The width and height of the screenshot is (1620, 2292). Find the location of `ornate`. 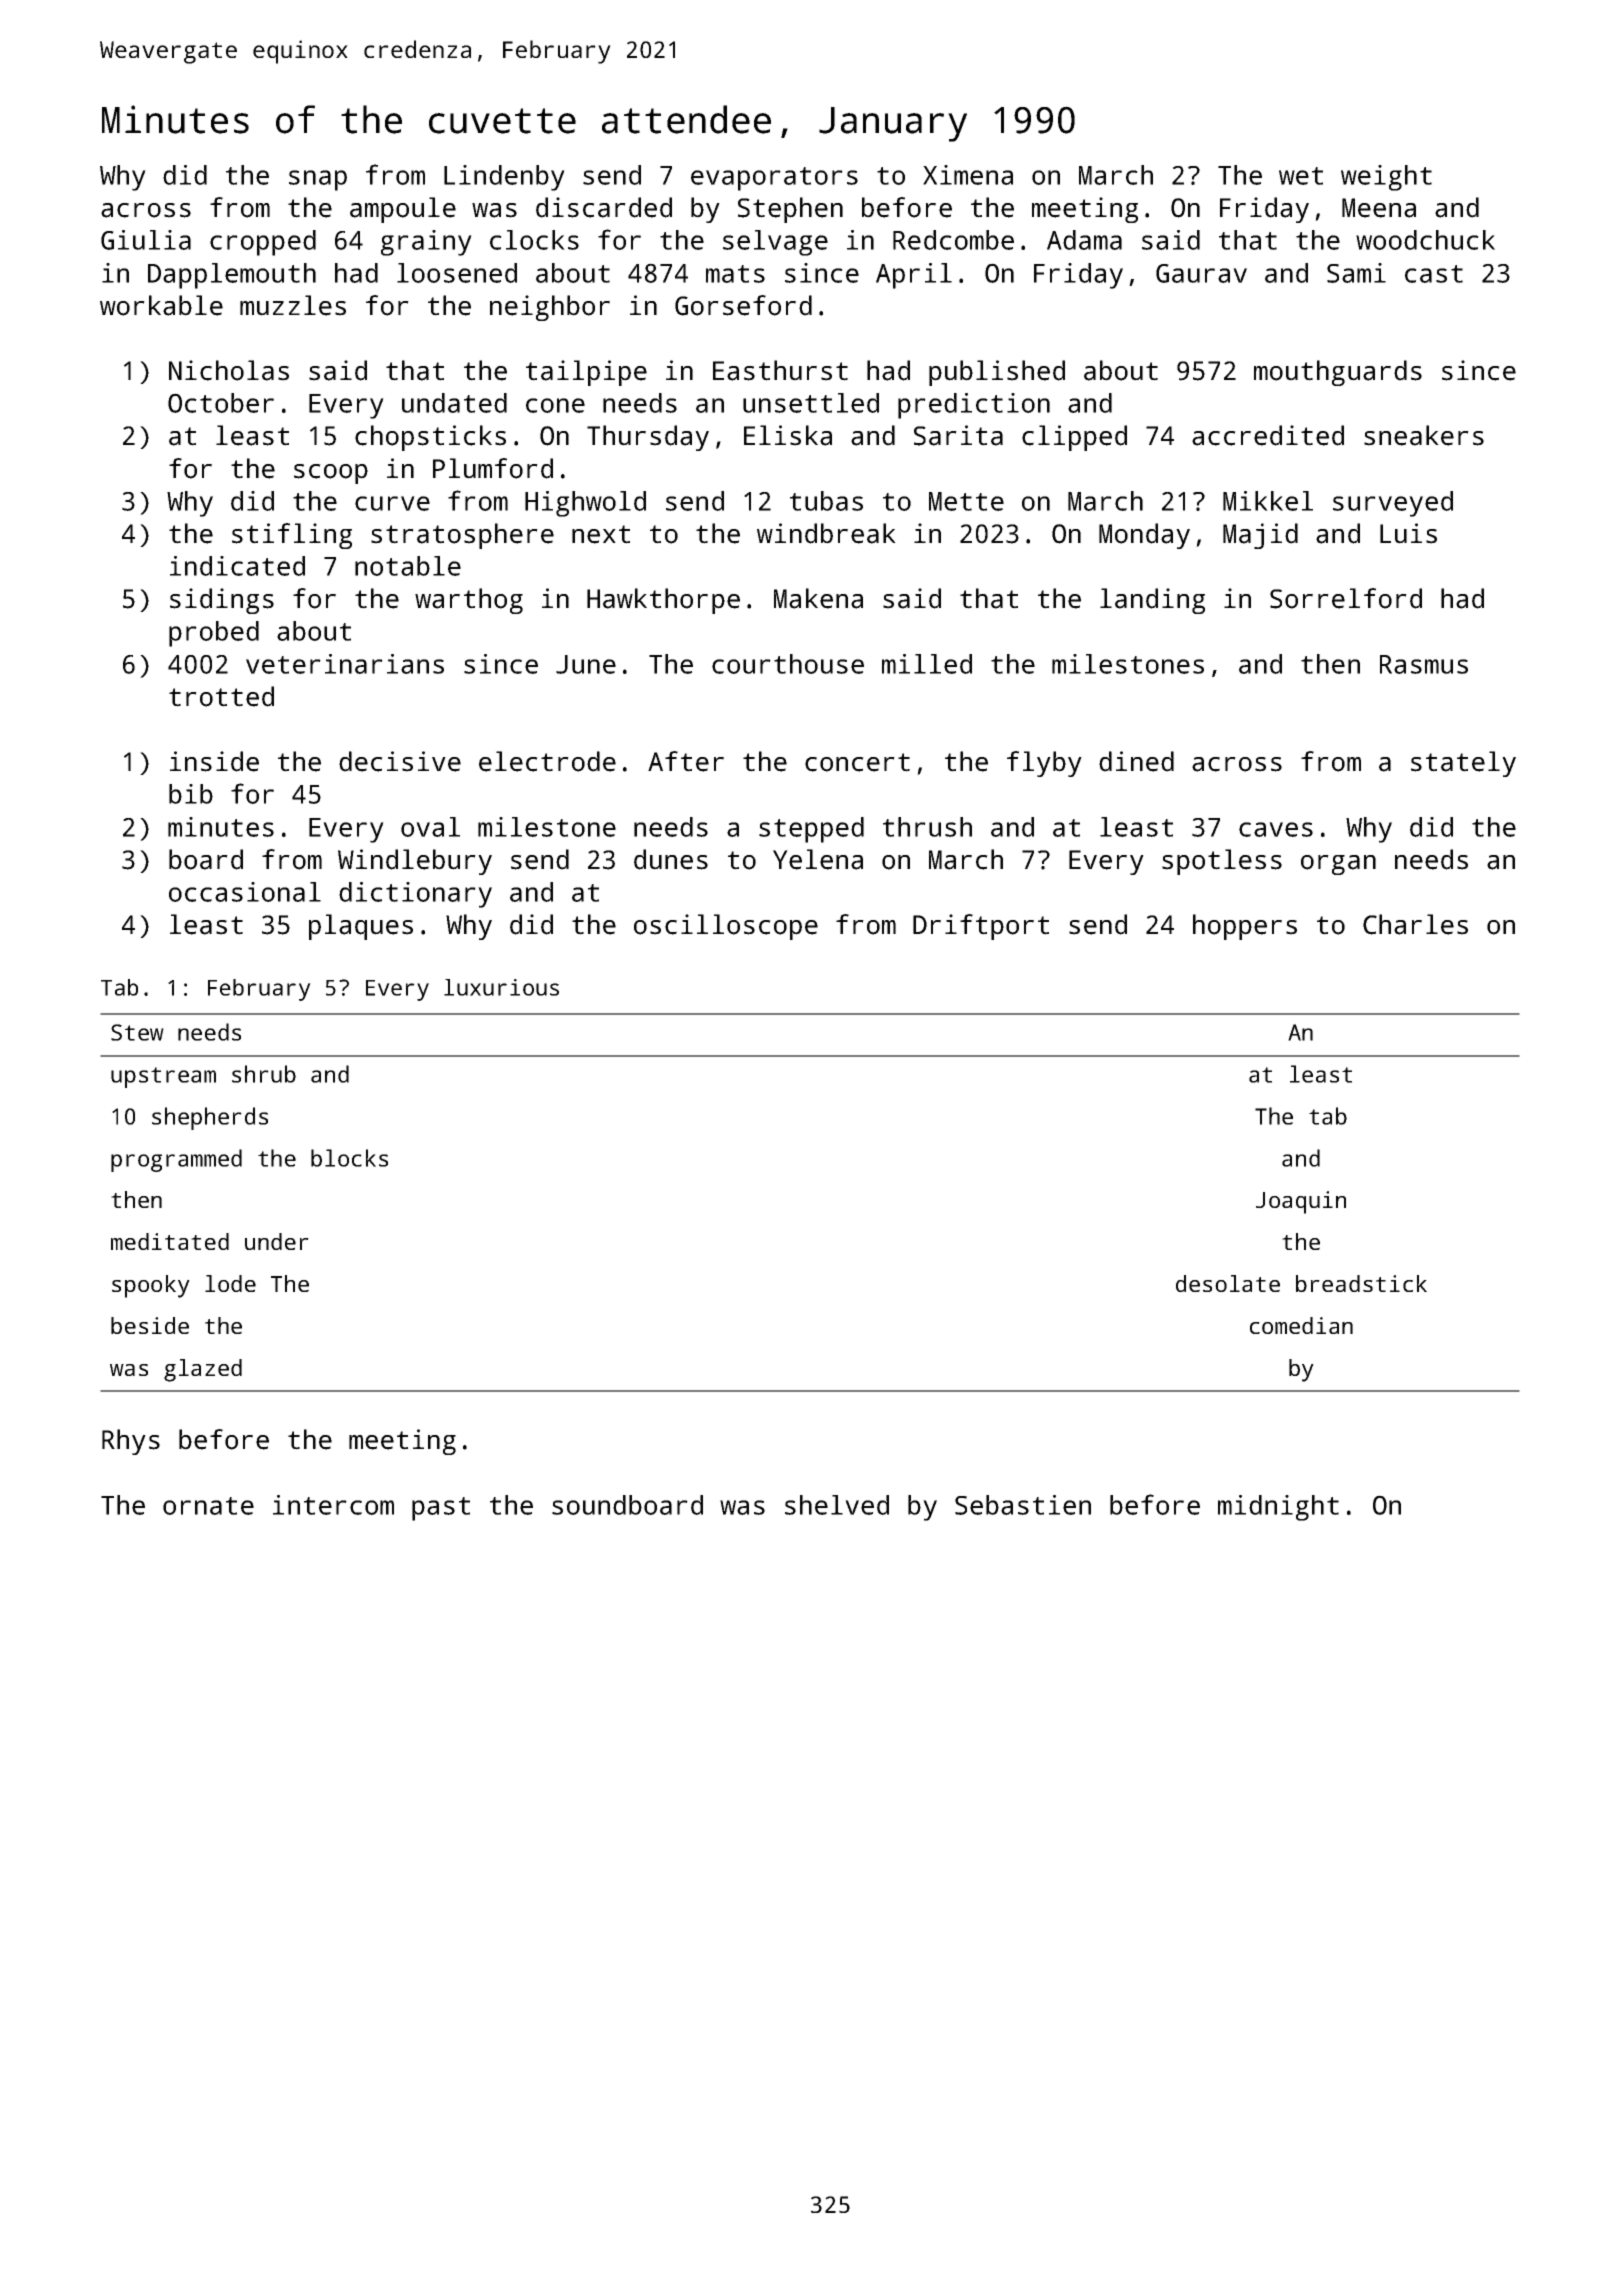

ornate is located at coordinates (208, 1506).
